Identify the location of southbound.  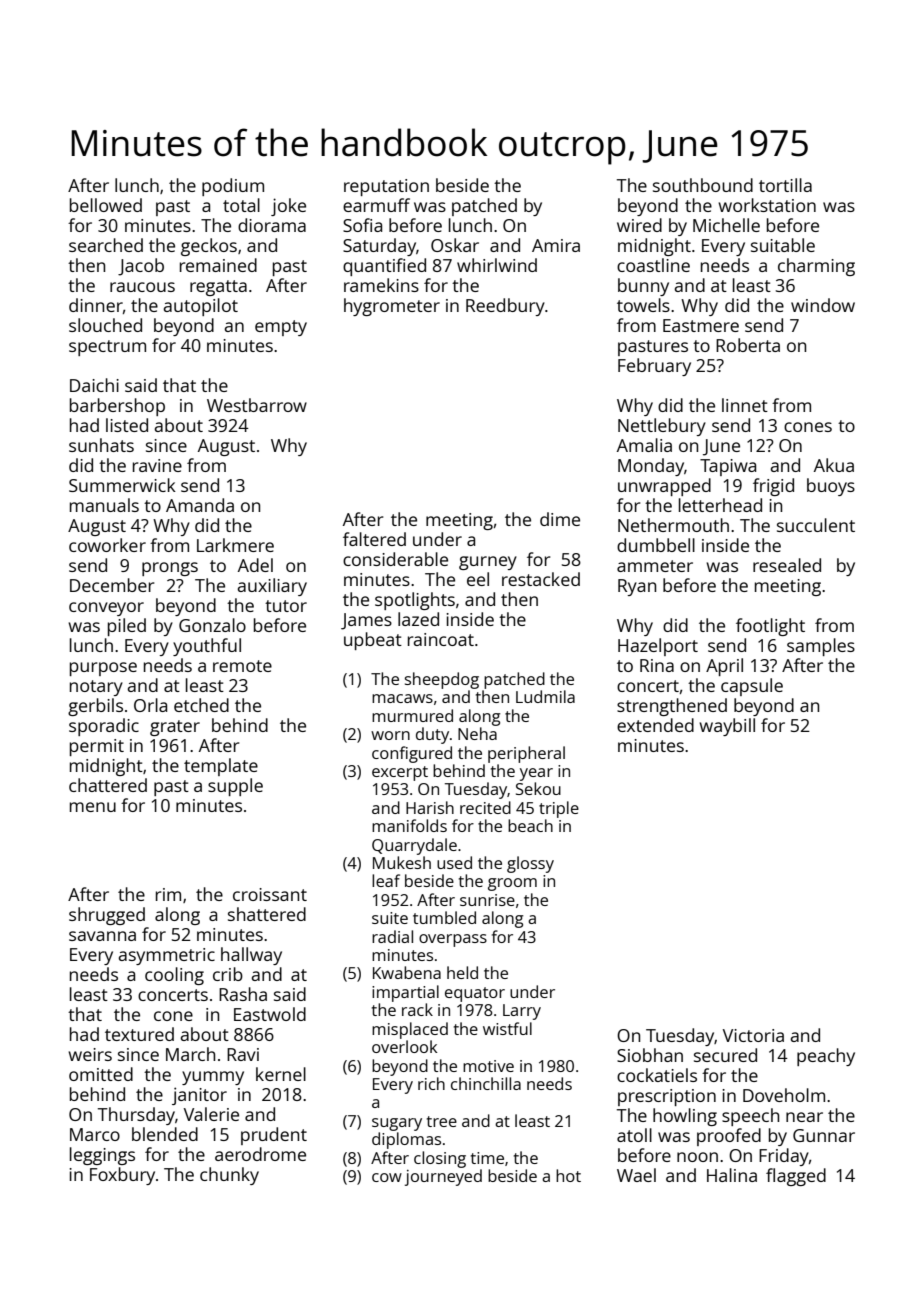
(703, 185).
